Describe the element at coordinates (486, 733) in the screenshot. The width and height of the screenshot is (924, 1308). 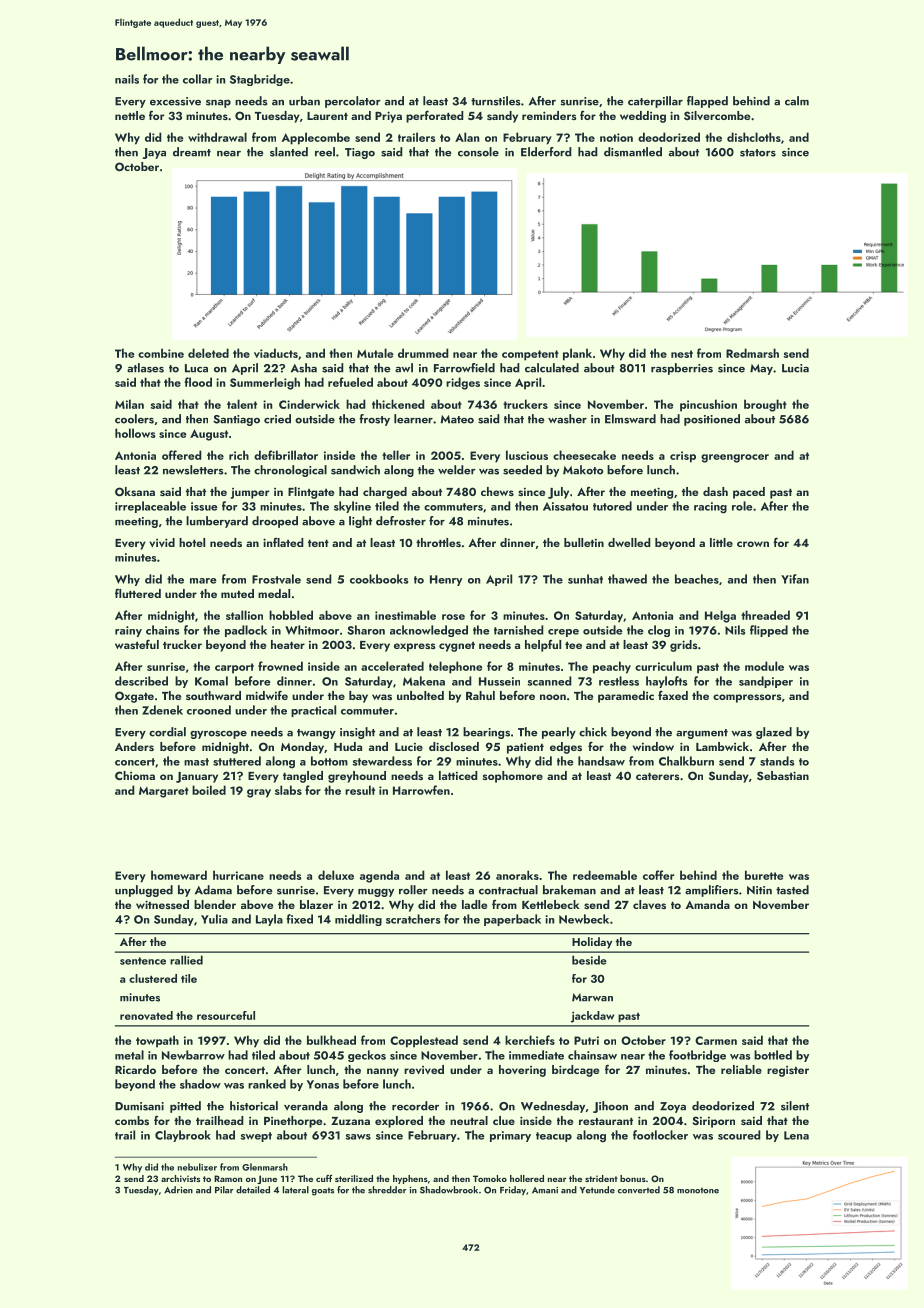
I see `bearings` at that location.
